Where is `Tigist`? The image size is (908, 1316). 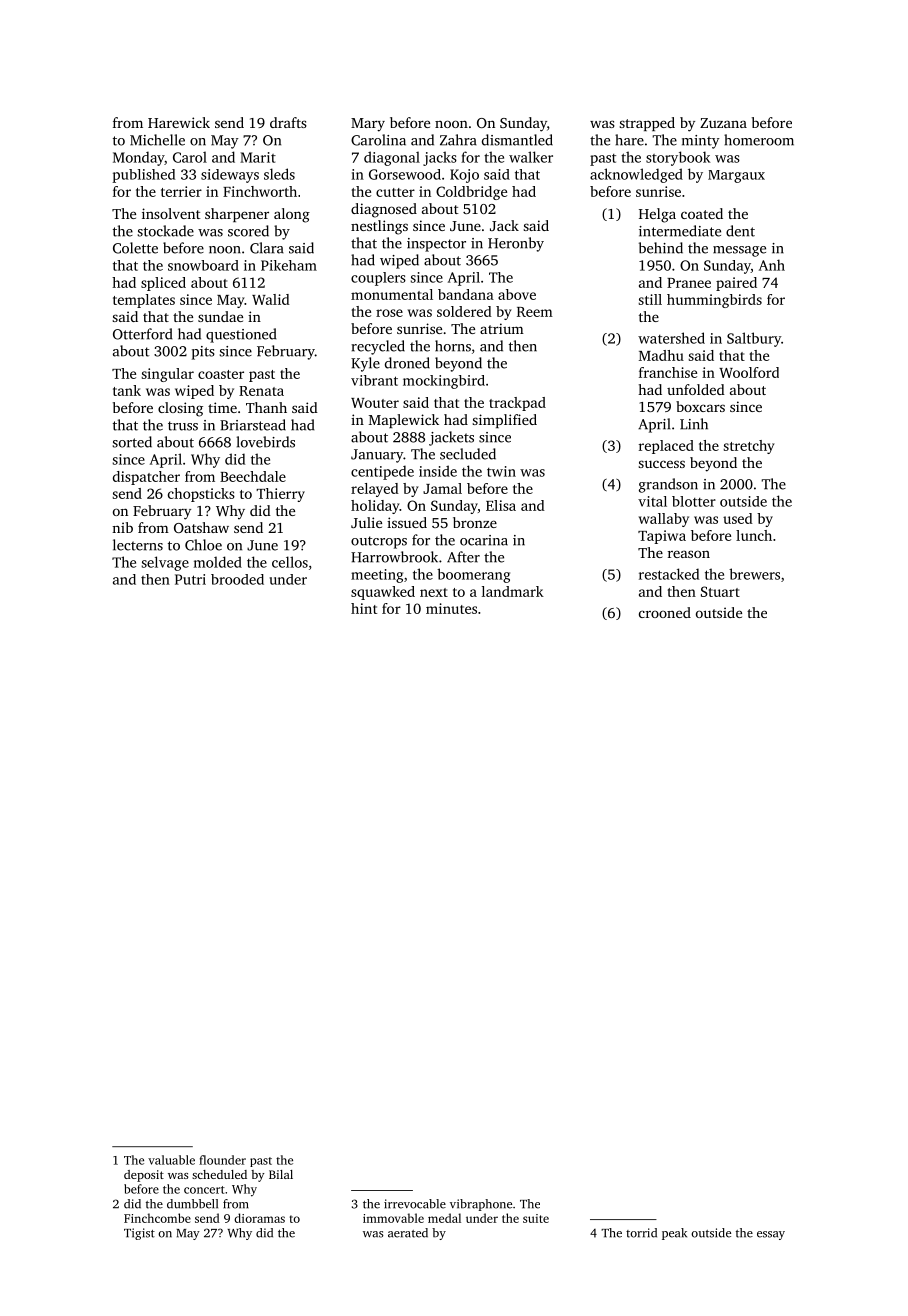
Tigist is located at coordinates (139, 1234).
